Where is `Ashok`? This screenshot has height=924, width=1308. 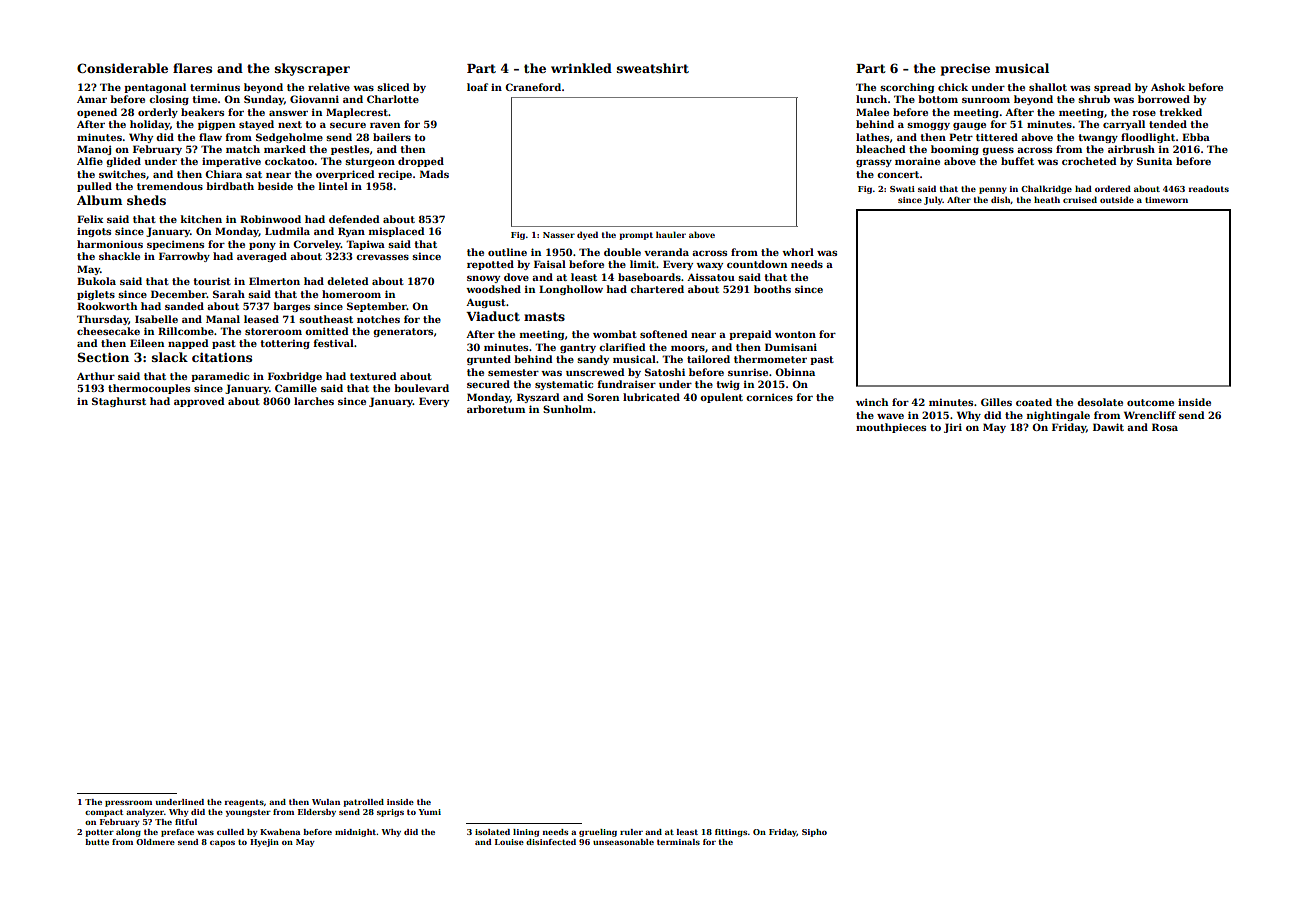
Ashok is located at coordinates (1168, 87).
